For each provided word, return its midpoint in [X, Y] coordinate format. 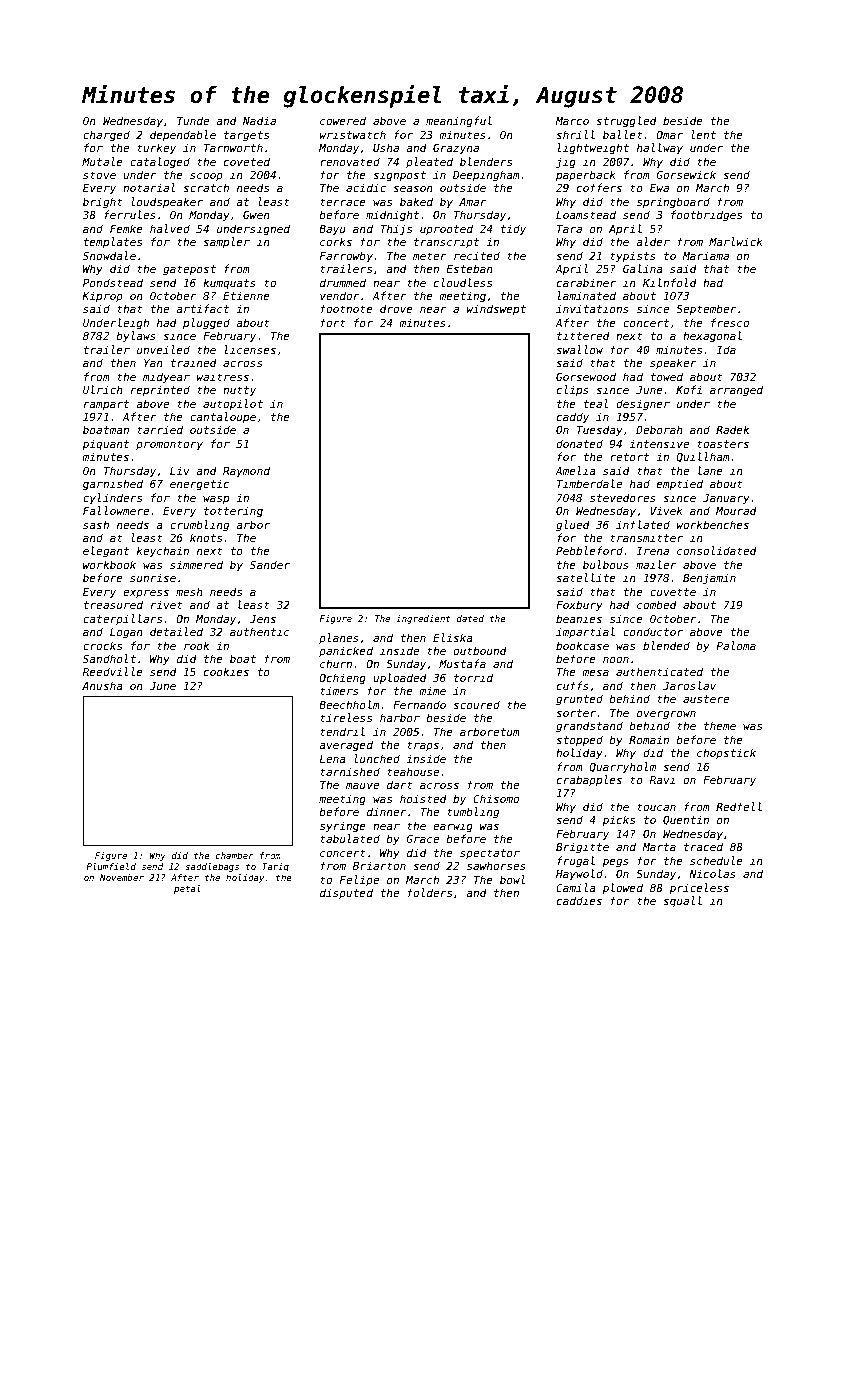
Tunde [193, 120]
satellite [586, 577]
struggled [626, 122]
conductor [653, 631]
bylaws [136, 336]
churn [336, 663]
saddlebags [212, 867]
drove [396, 308]
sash [96, 524]
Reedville [112, 671]
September [706, 309]
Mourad [736, 510]
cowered [343, 120]
